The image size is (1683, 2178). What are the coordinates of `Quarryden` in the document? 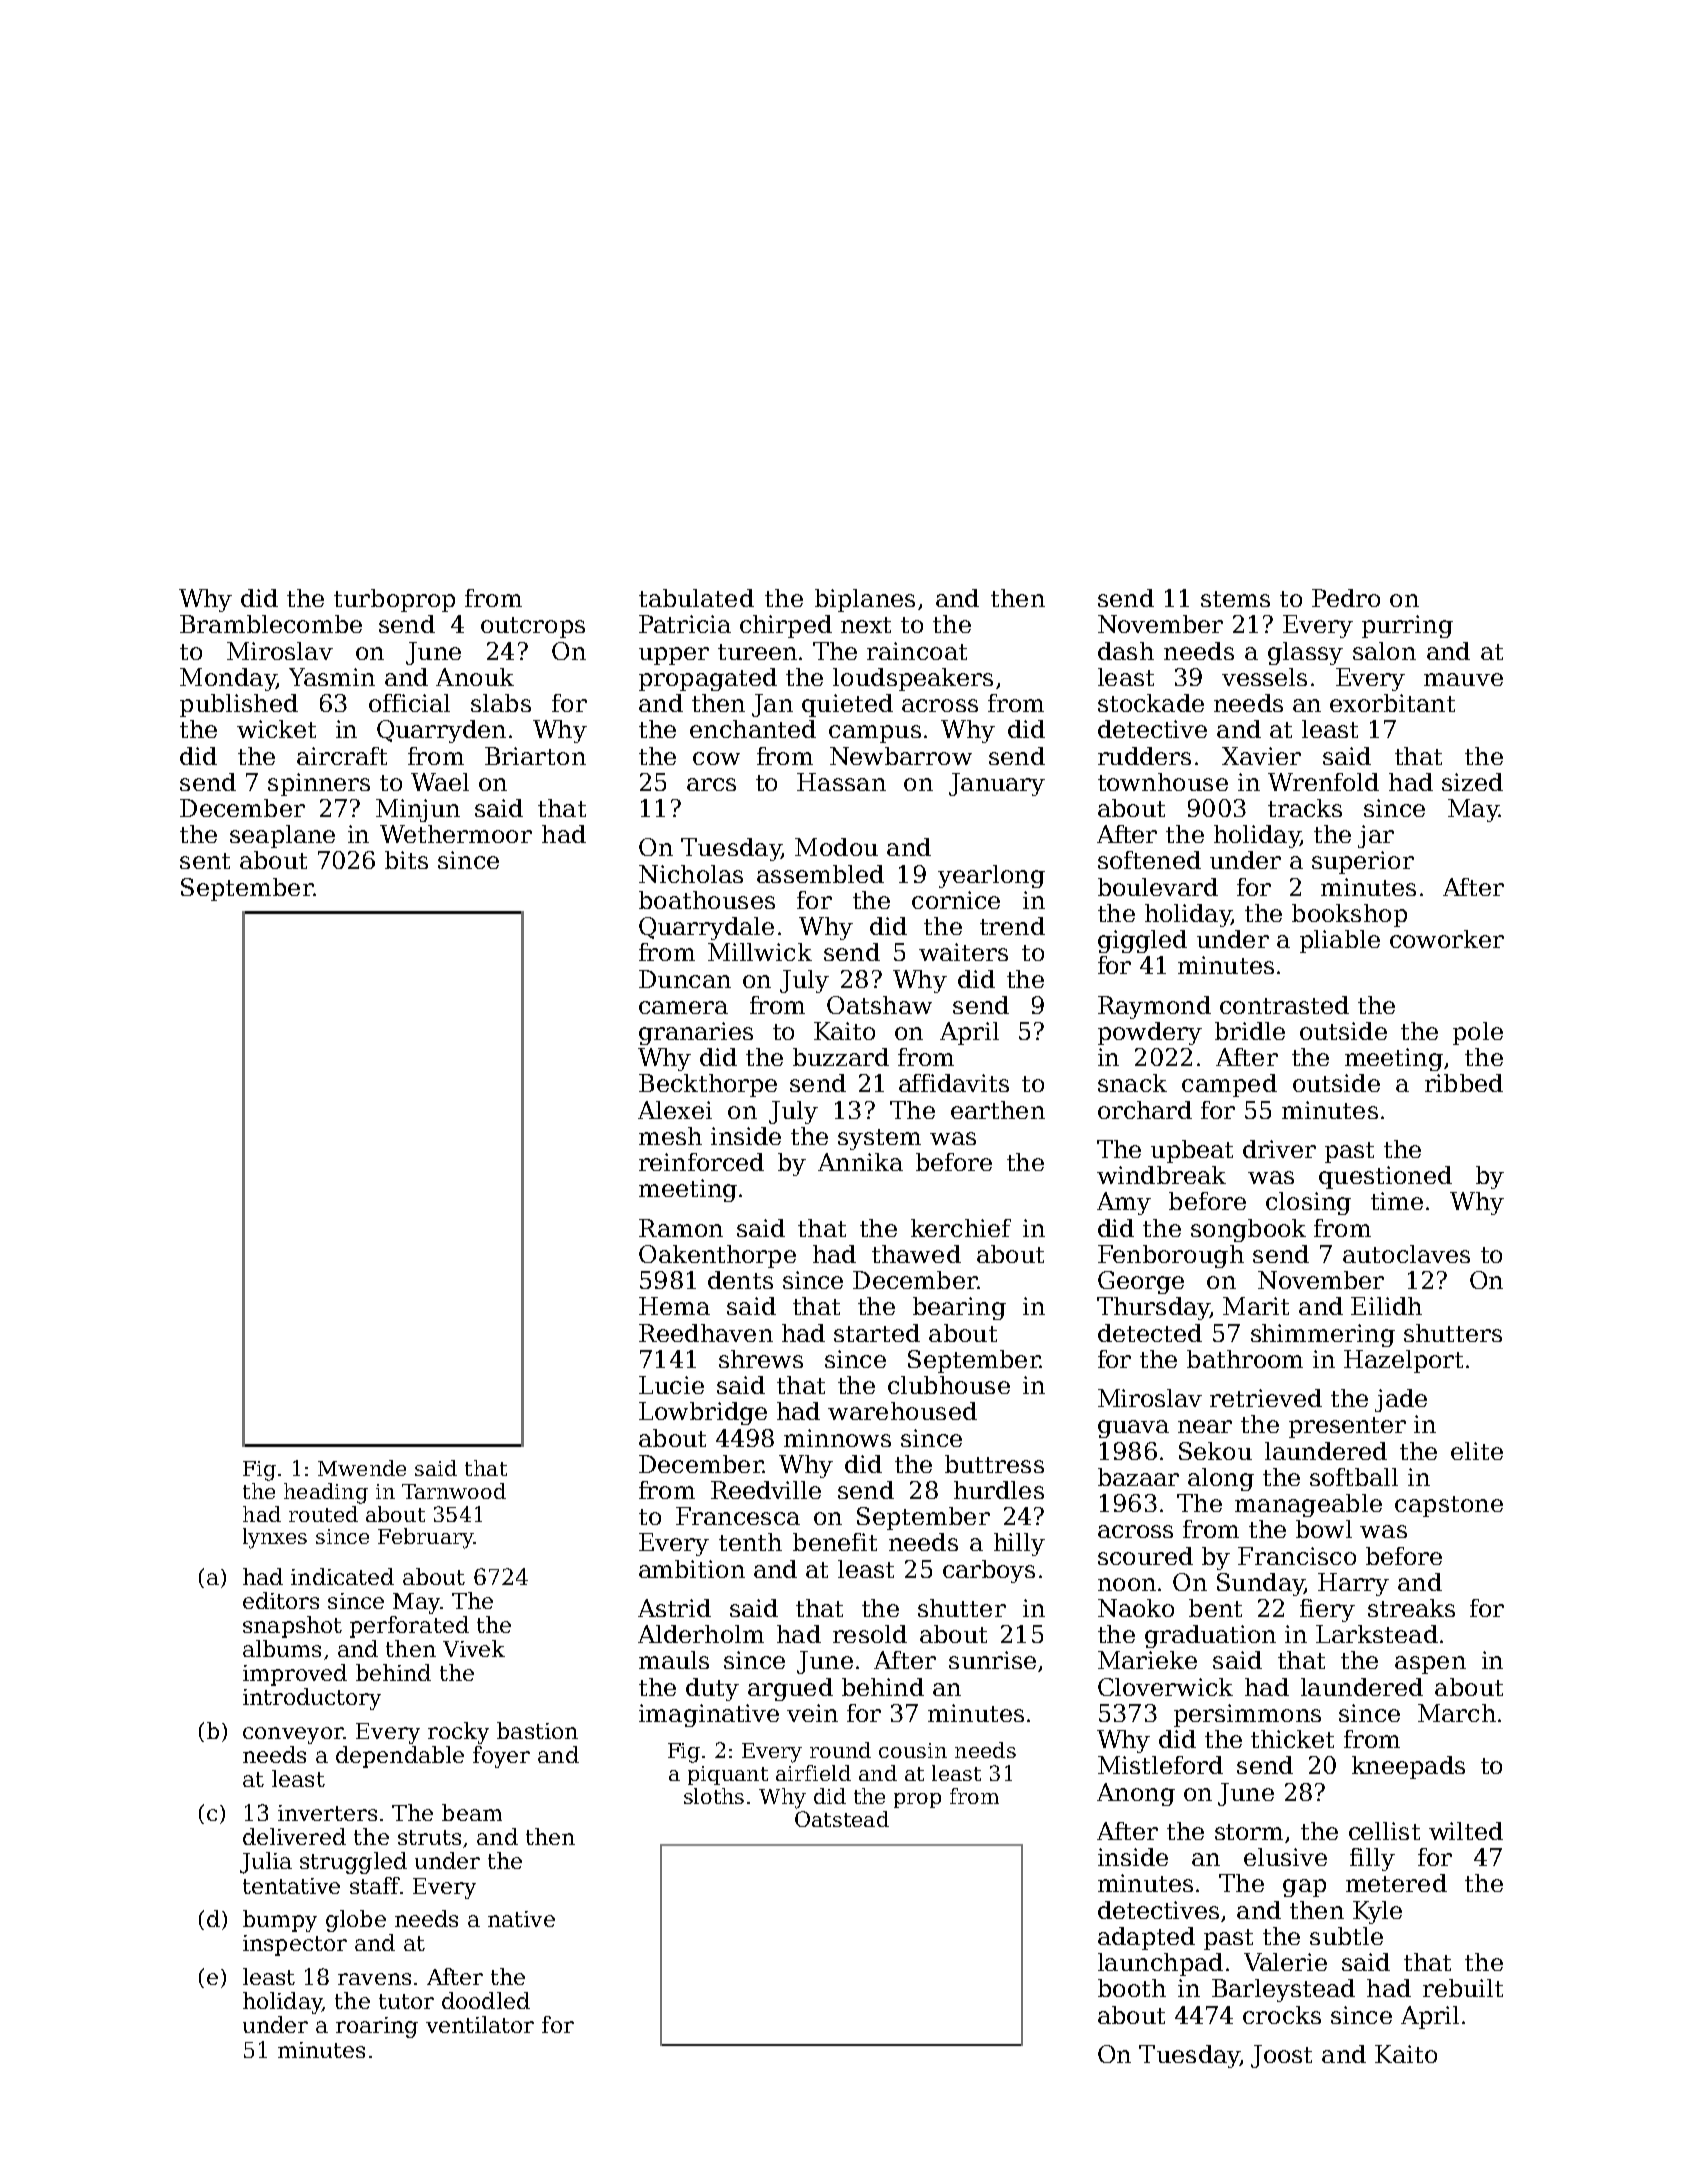 It's located at (441, 731).
